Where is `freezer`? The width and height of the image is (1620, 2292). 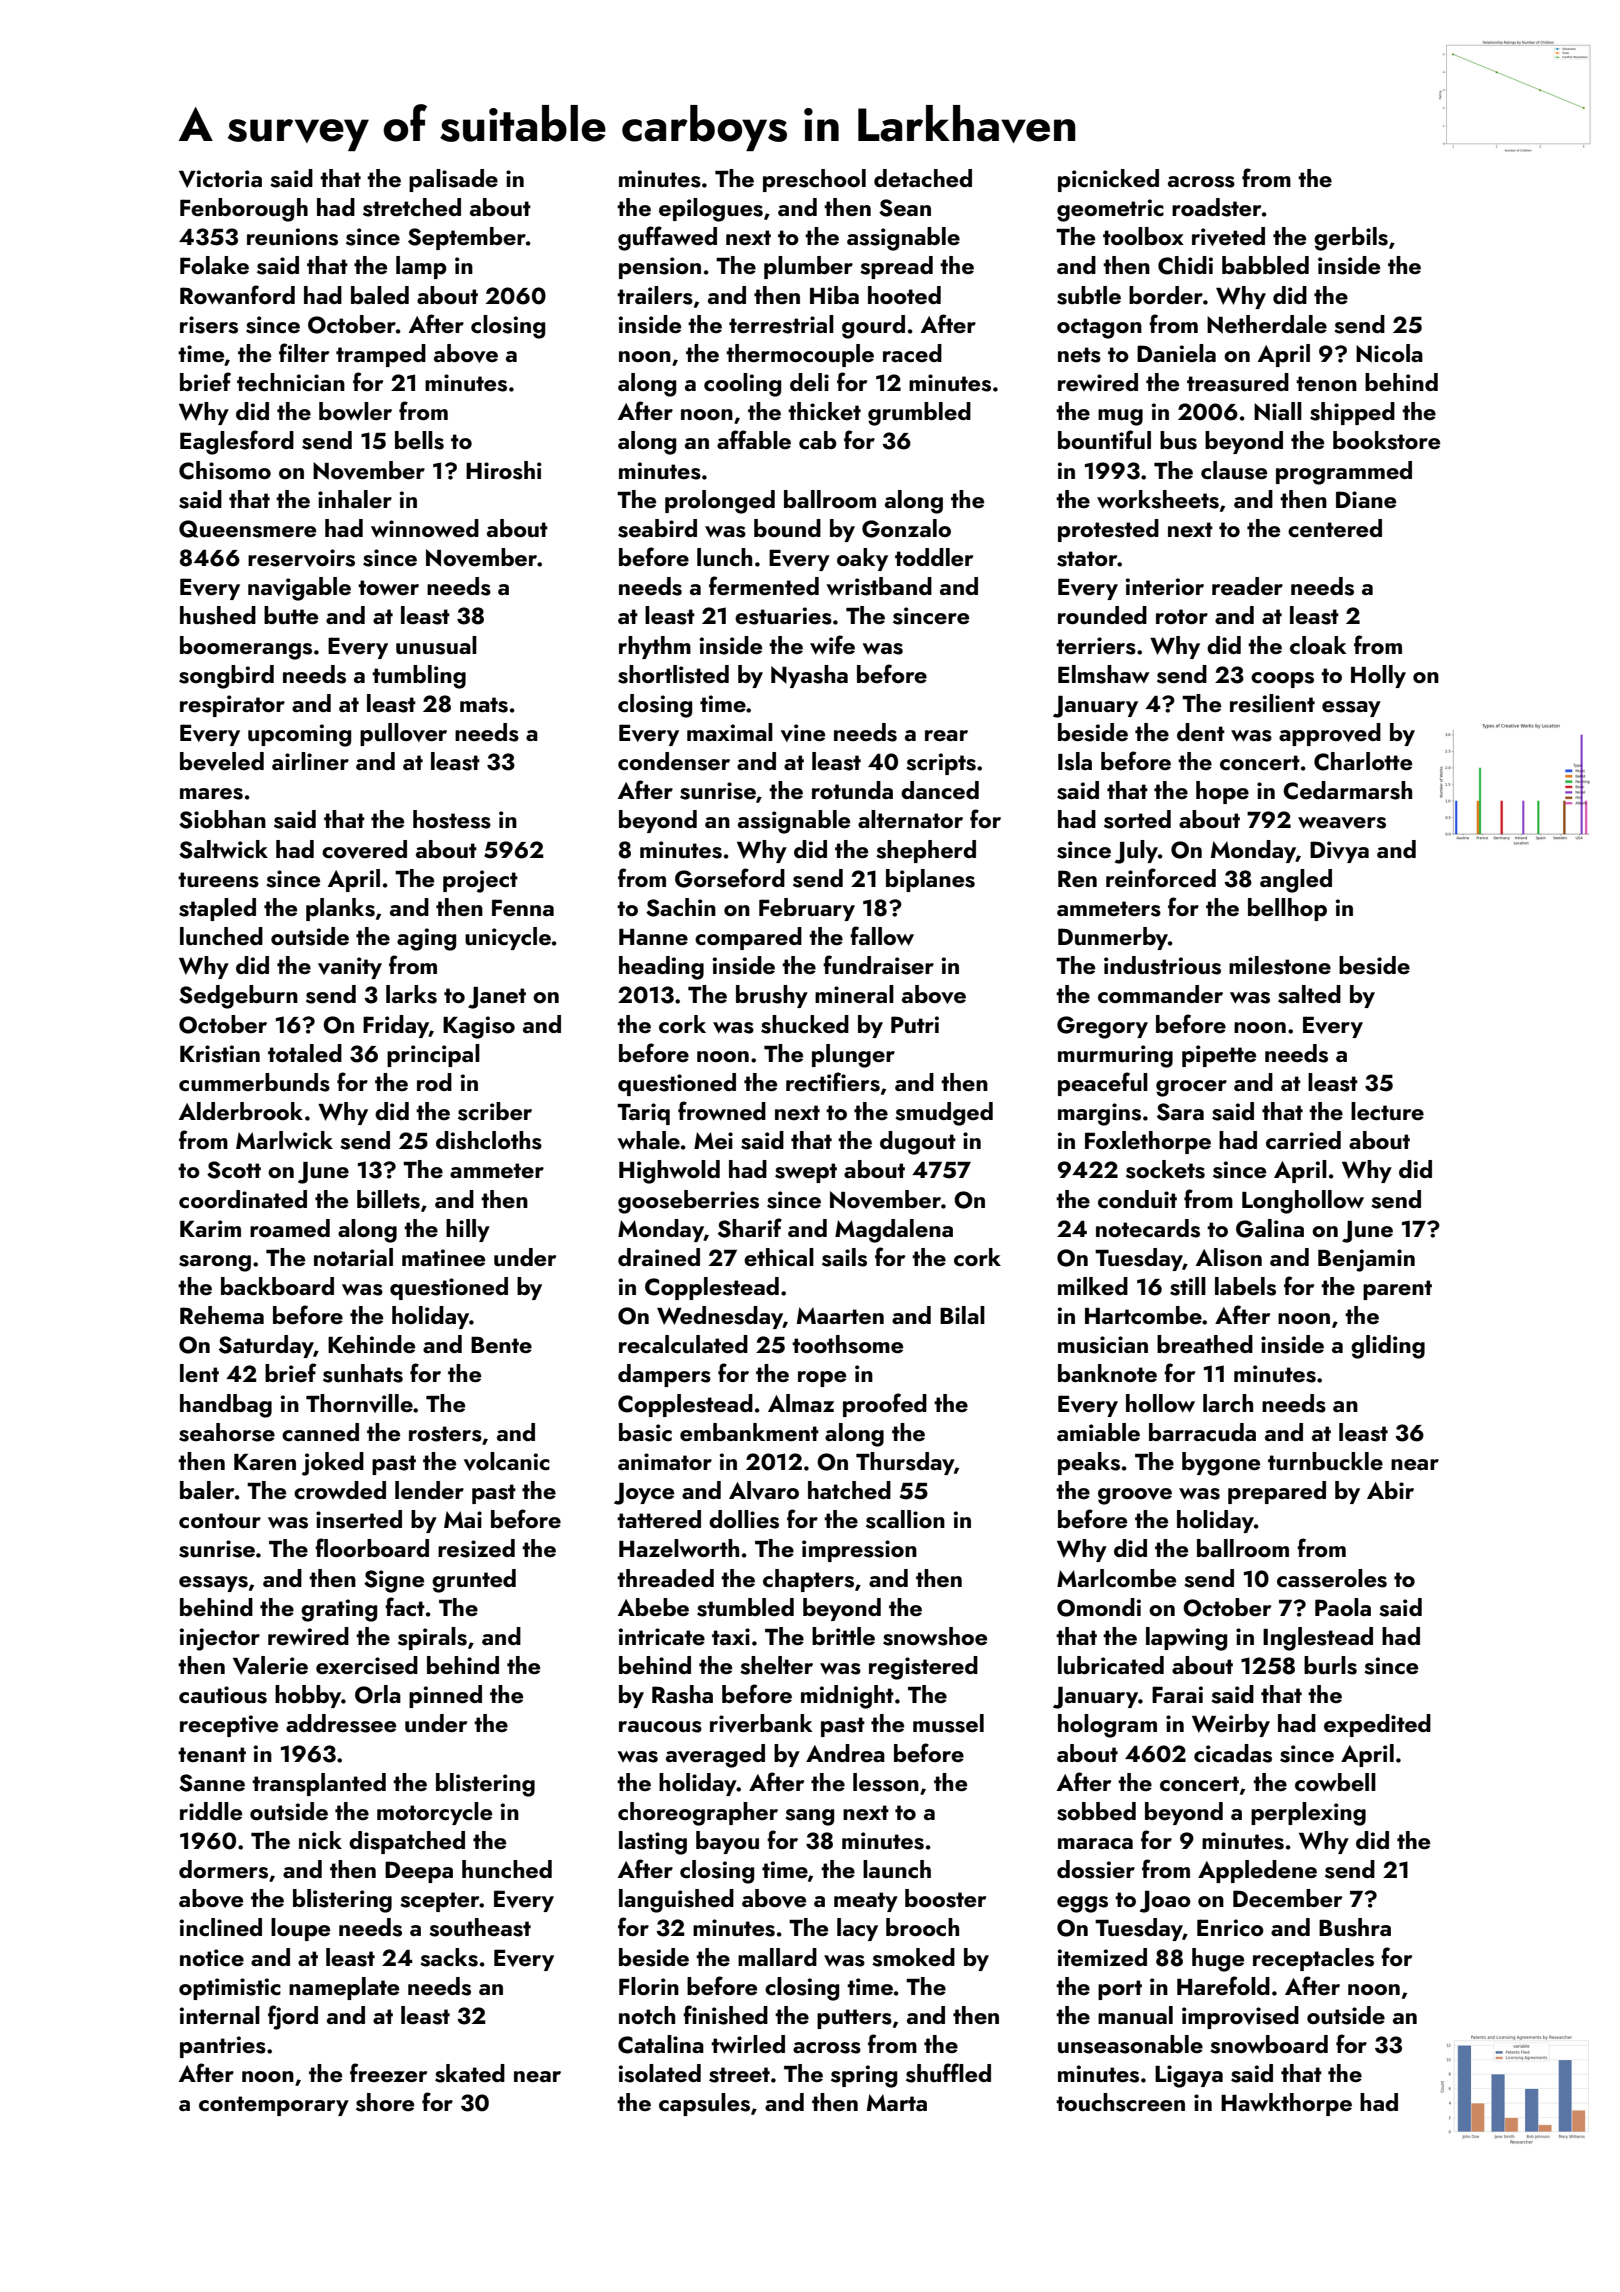
freezer is located at coordinates (388, 2072).
